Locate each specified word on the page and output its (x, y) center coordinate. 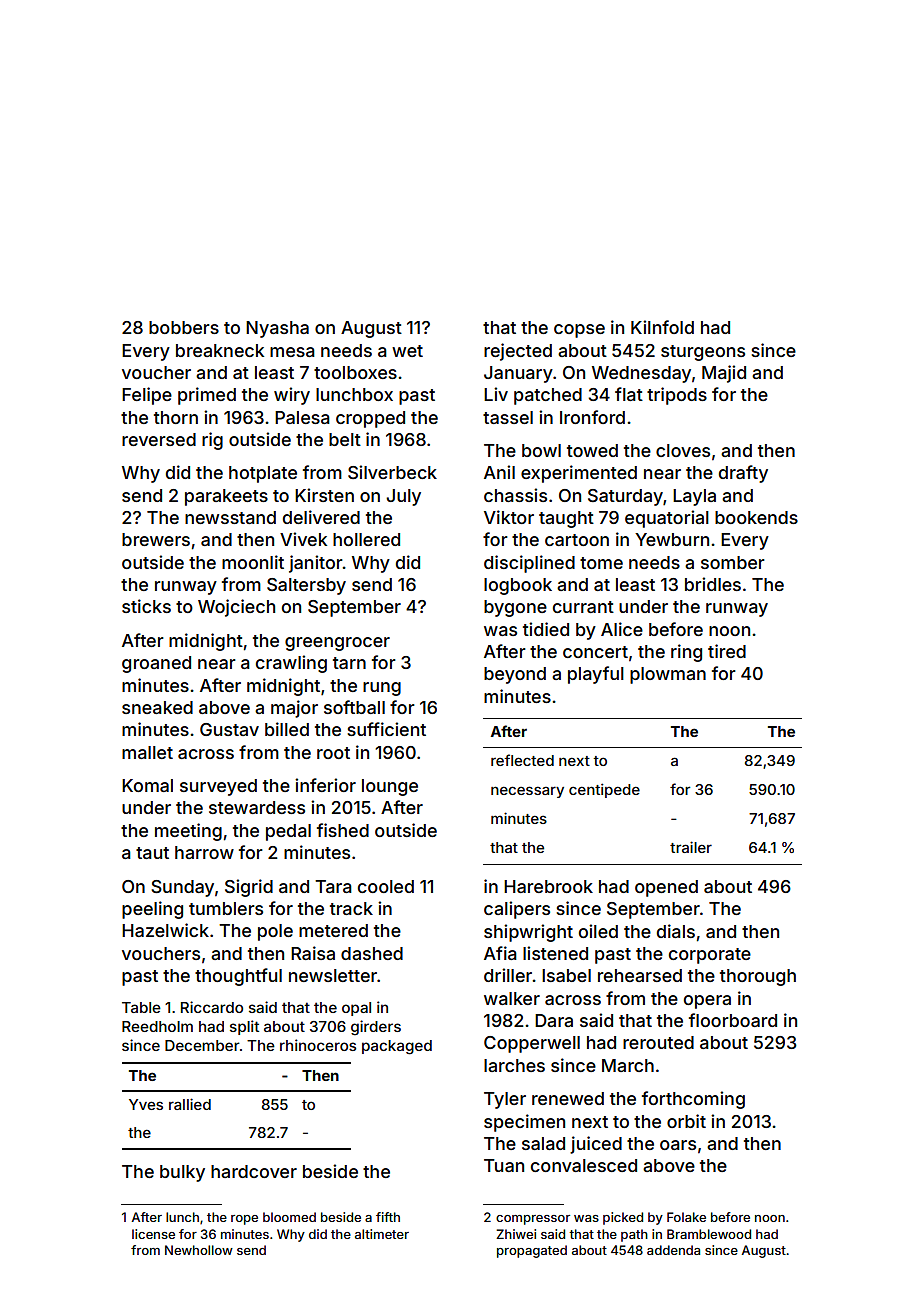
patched (548, 396)
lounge (390, 787)
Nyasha (277, 329)
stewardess (257, 807)
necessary (527, 792)
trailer (691, 847)
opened (666, 888)
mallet (147, 752)
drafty (743, 474)
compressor (533, 1220)
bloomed (289, 1217)
